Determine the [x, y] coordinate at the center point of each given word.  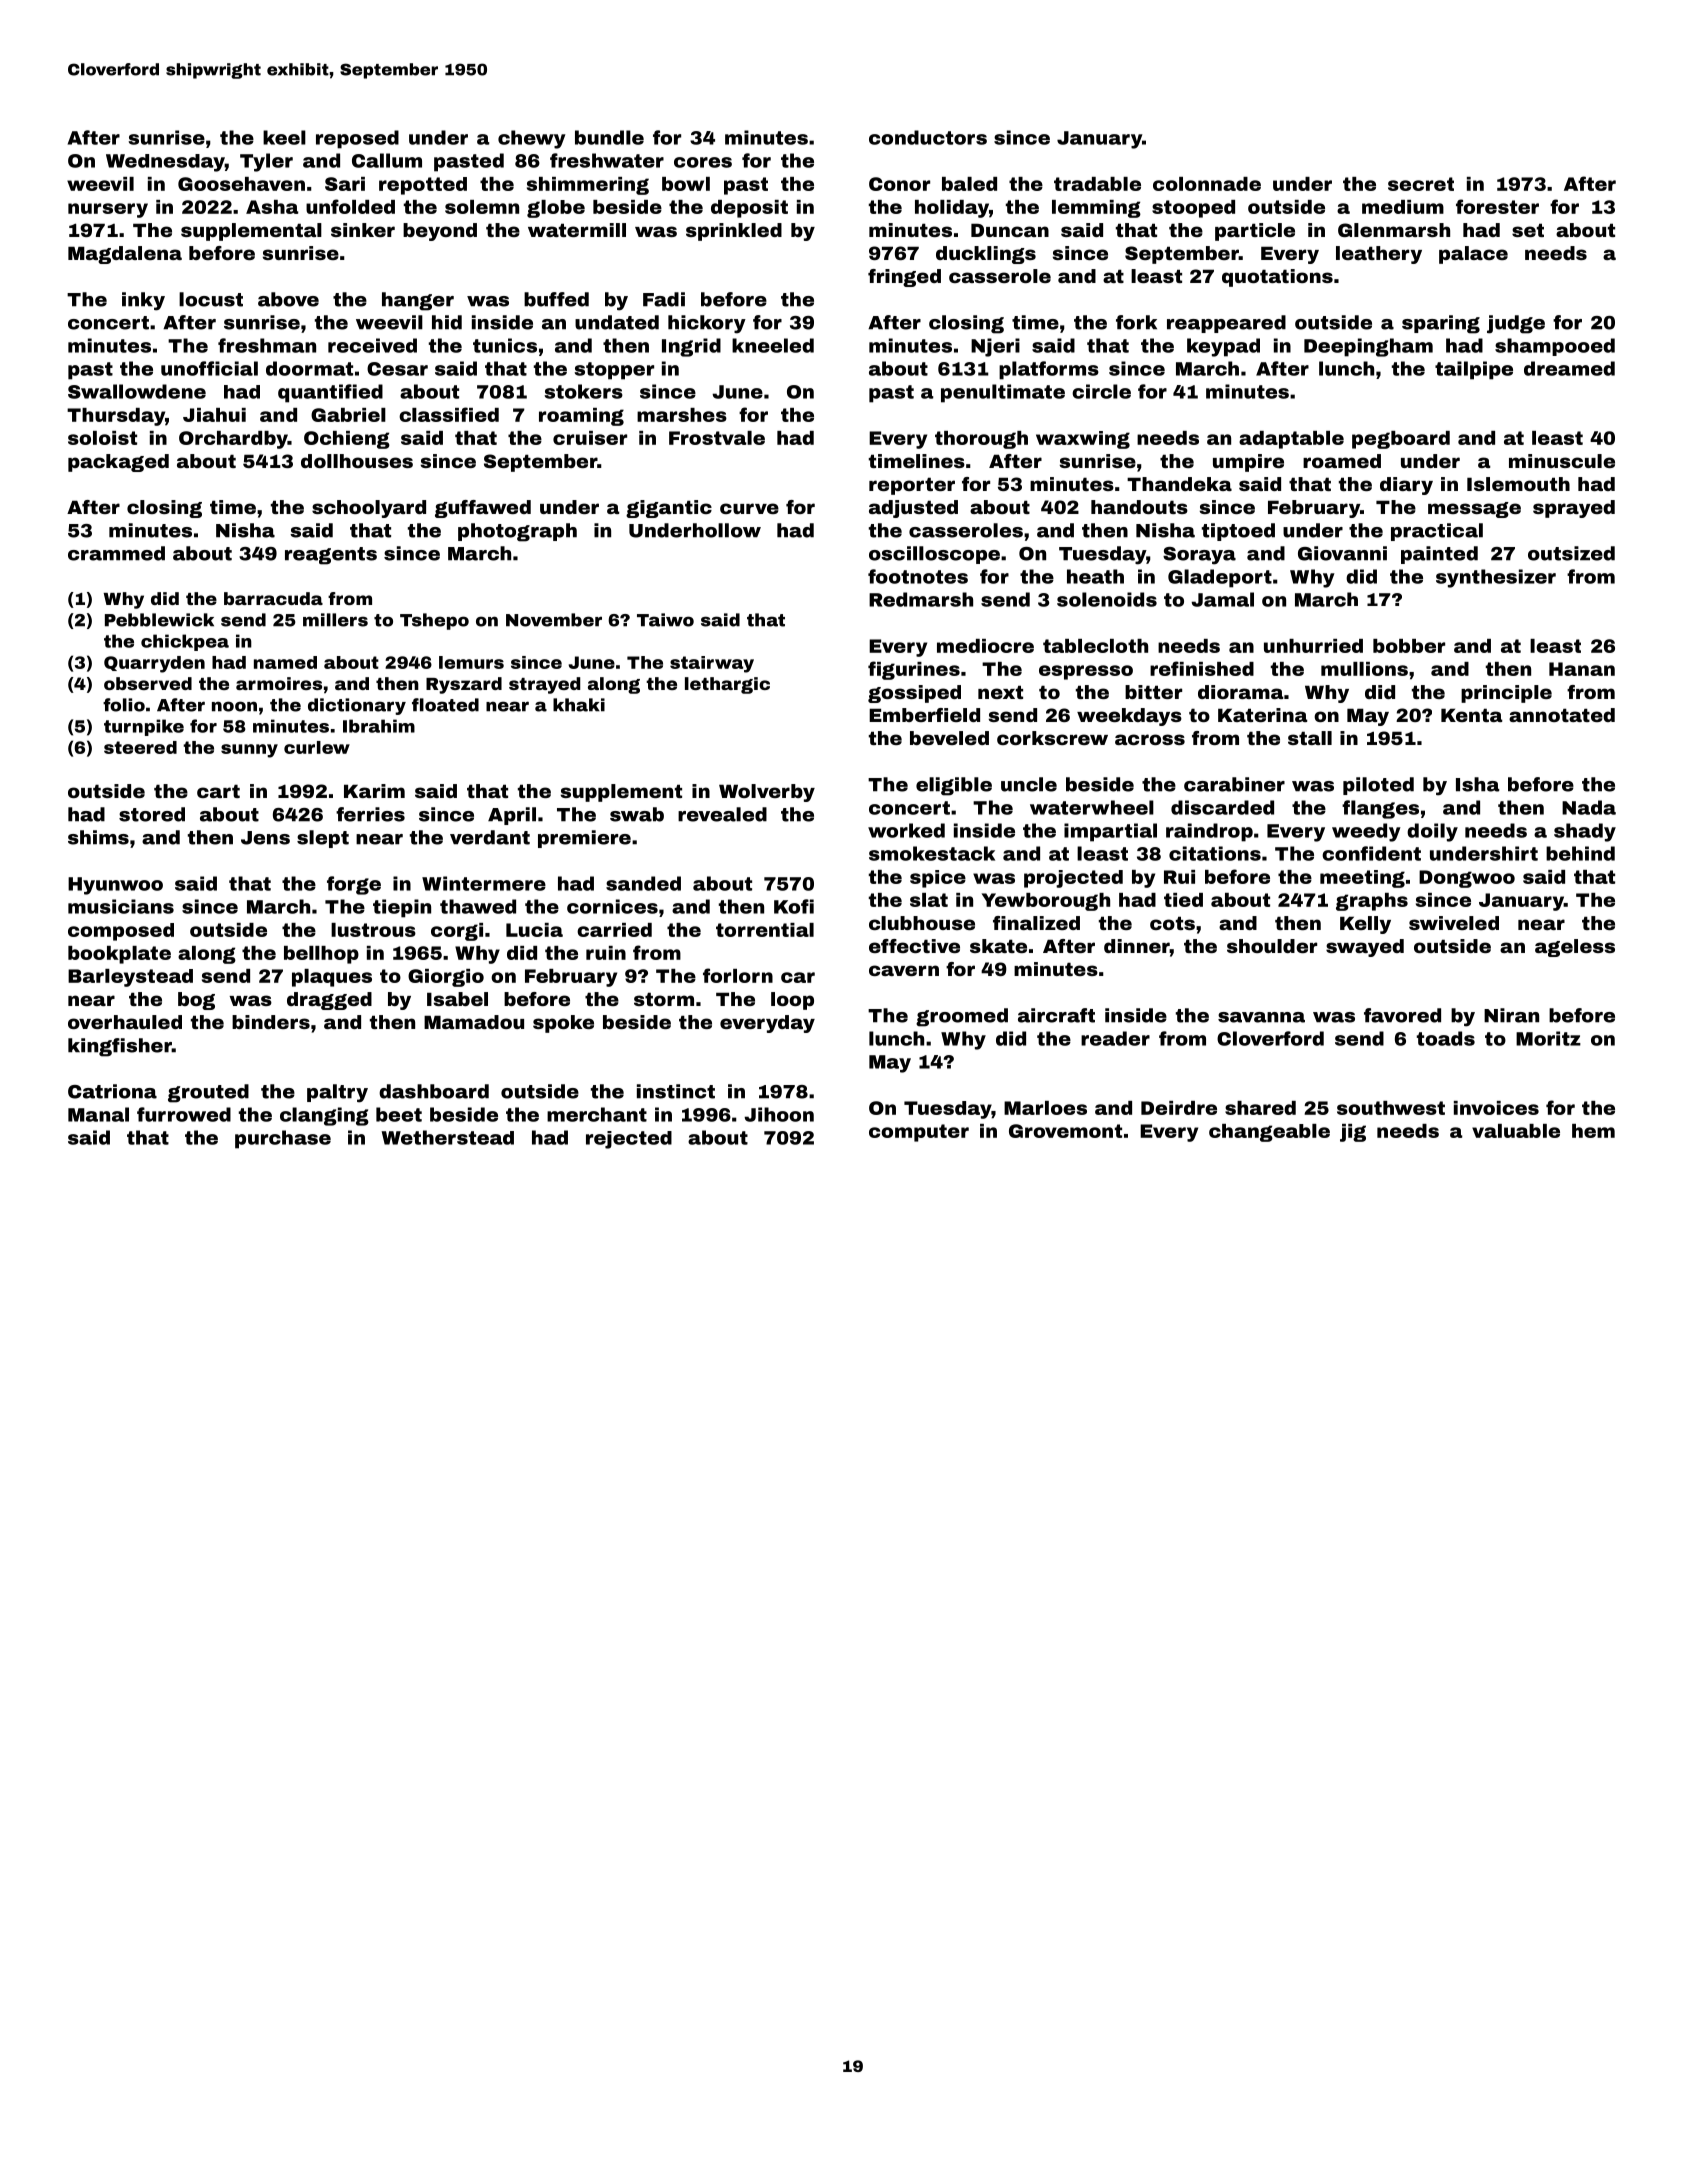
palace [1473, 255]
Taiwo [665, 620]
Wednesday [165, 163]
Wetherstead [448, 1137]
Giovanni [1342, 553]
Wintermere [484, 883]
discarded [1222, 807]
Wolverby [767, 793]
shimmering [588, 186]
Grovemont [1065, 1131]
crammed [116, 553]
